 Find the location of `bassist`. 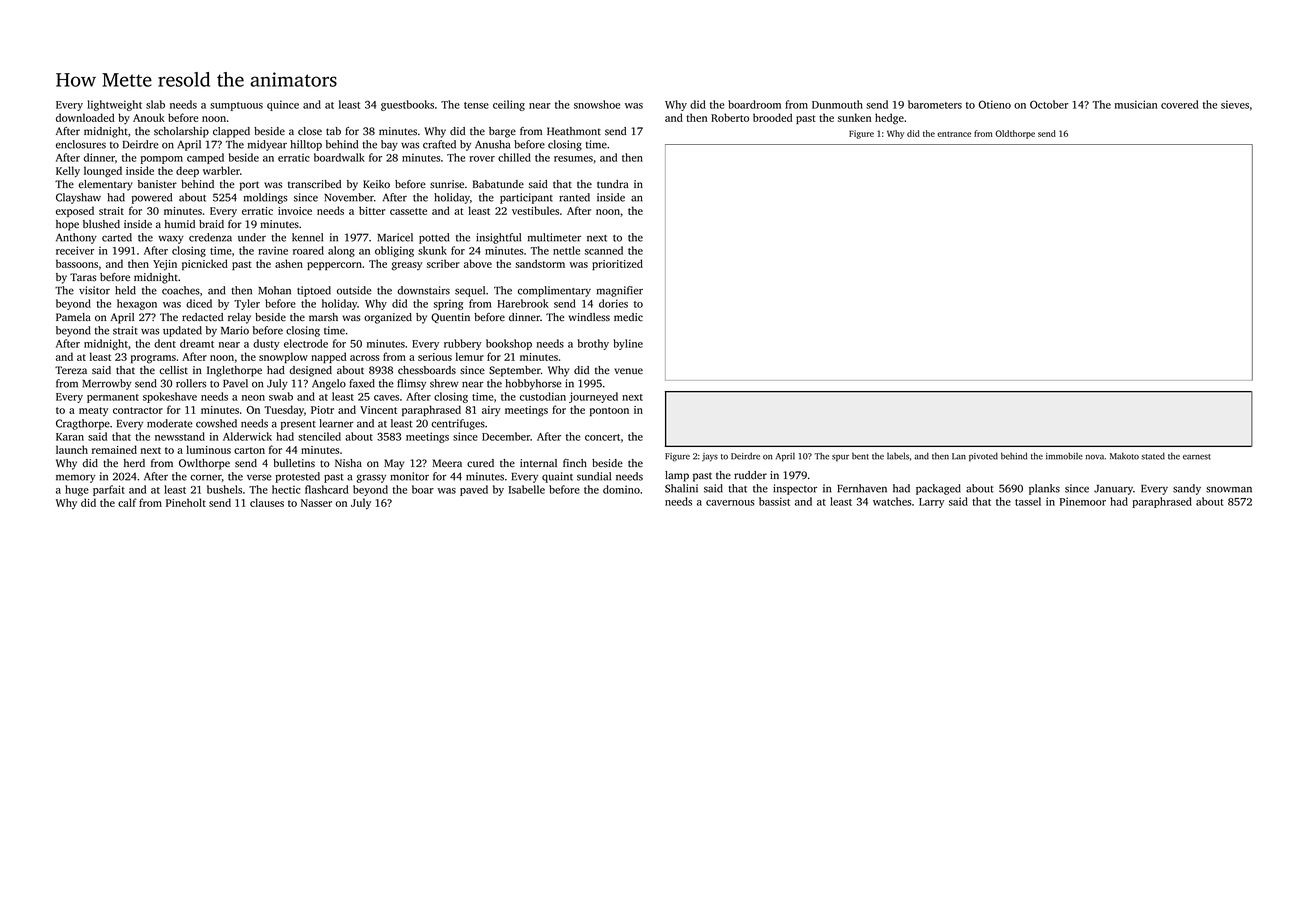

bassist is located at coordinates (774, 501).
